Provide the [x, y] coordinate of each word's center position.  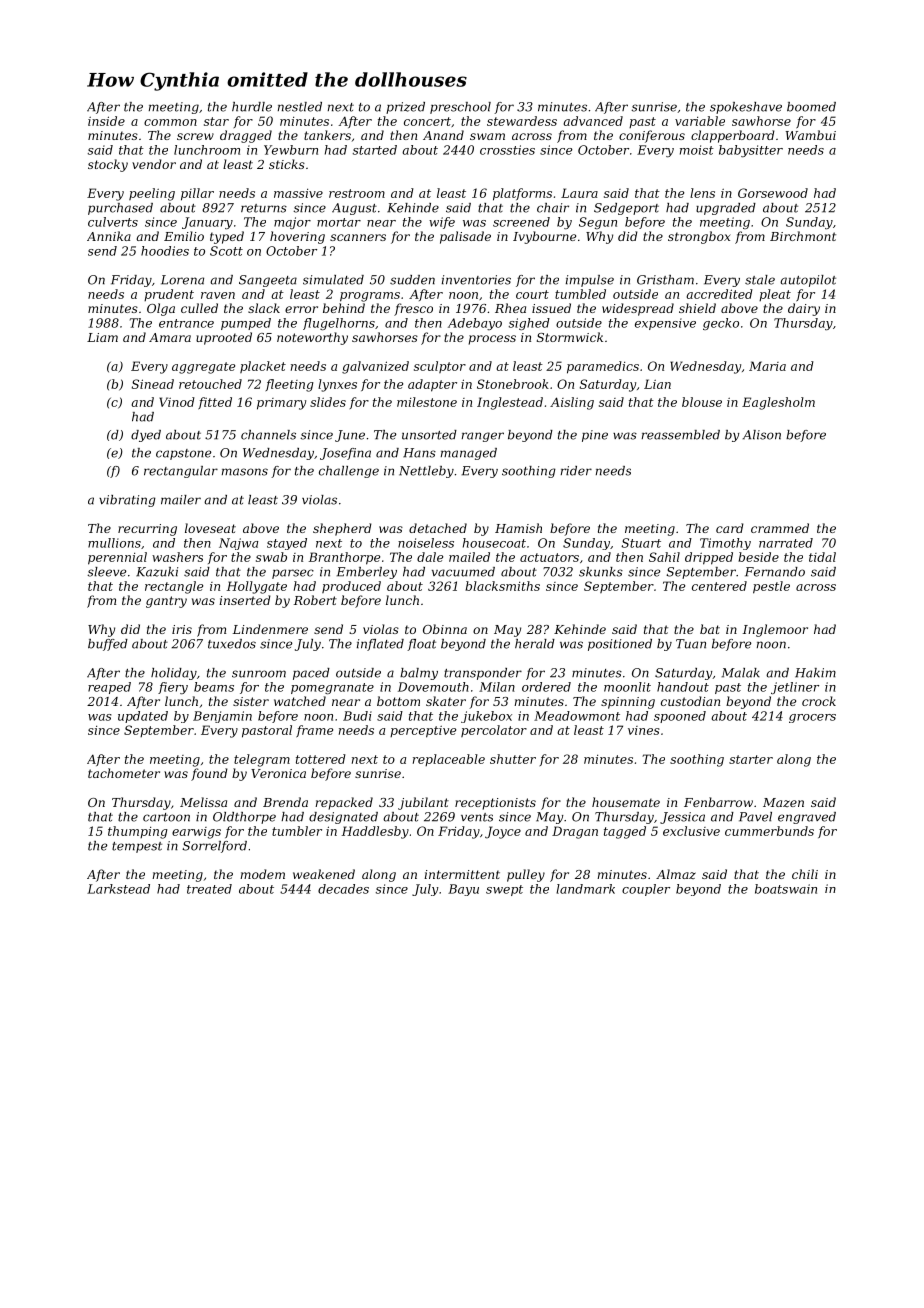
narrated [786, 543]
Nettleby [426, 472]
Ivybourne [544, 237]
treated [209, 889]
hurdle [252, 107]
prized [405, 108]
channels [268, 435]
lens [702, 193]
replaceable [449, 760]
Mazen [783, 802]
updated [143, 717]
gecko [721, 324]
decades [343, 889]
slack [264, 308]
